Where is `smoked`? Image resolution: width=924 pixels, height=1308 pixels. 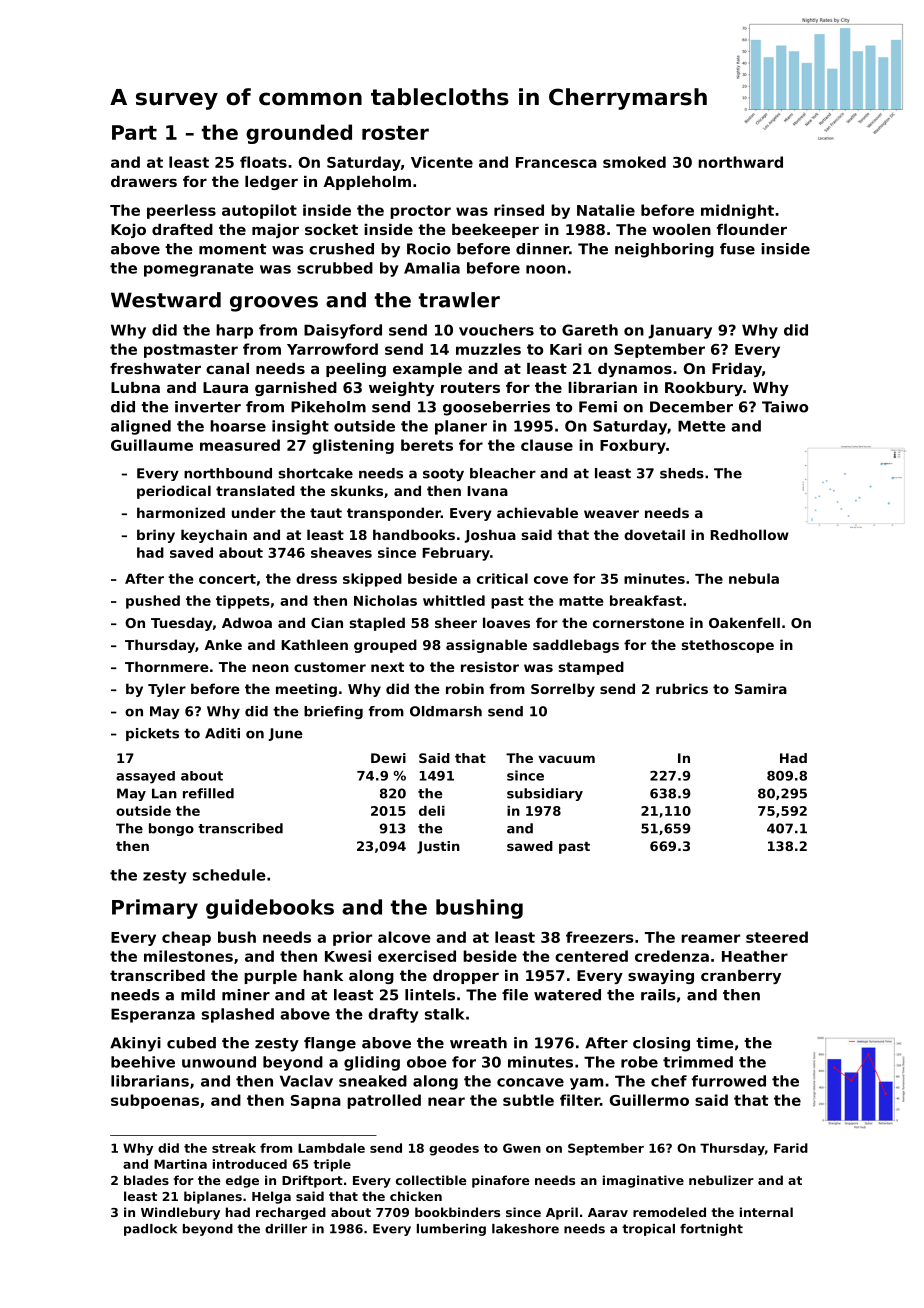 smoked is located at coordinates (634, 162).
